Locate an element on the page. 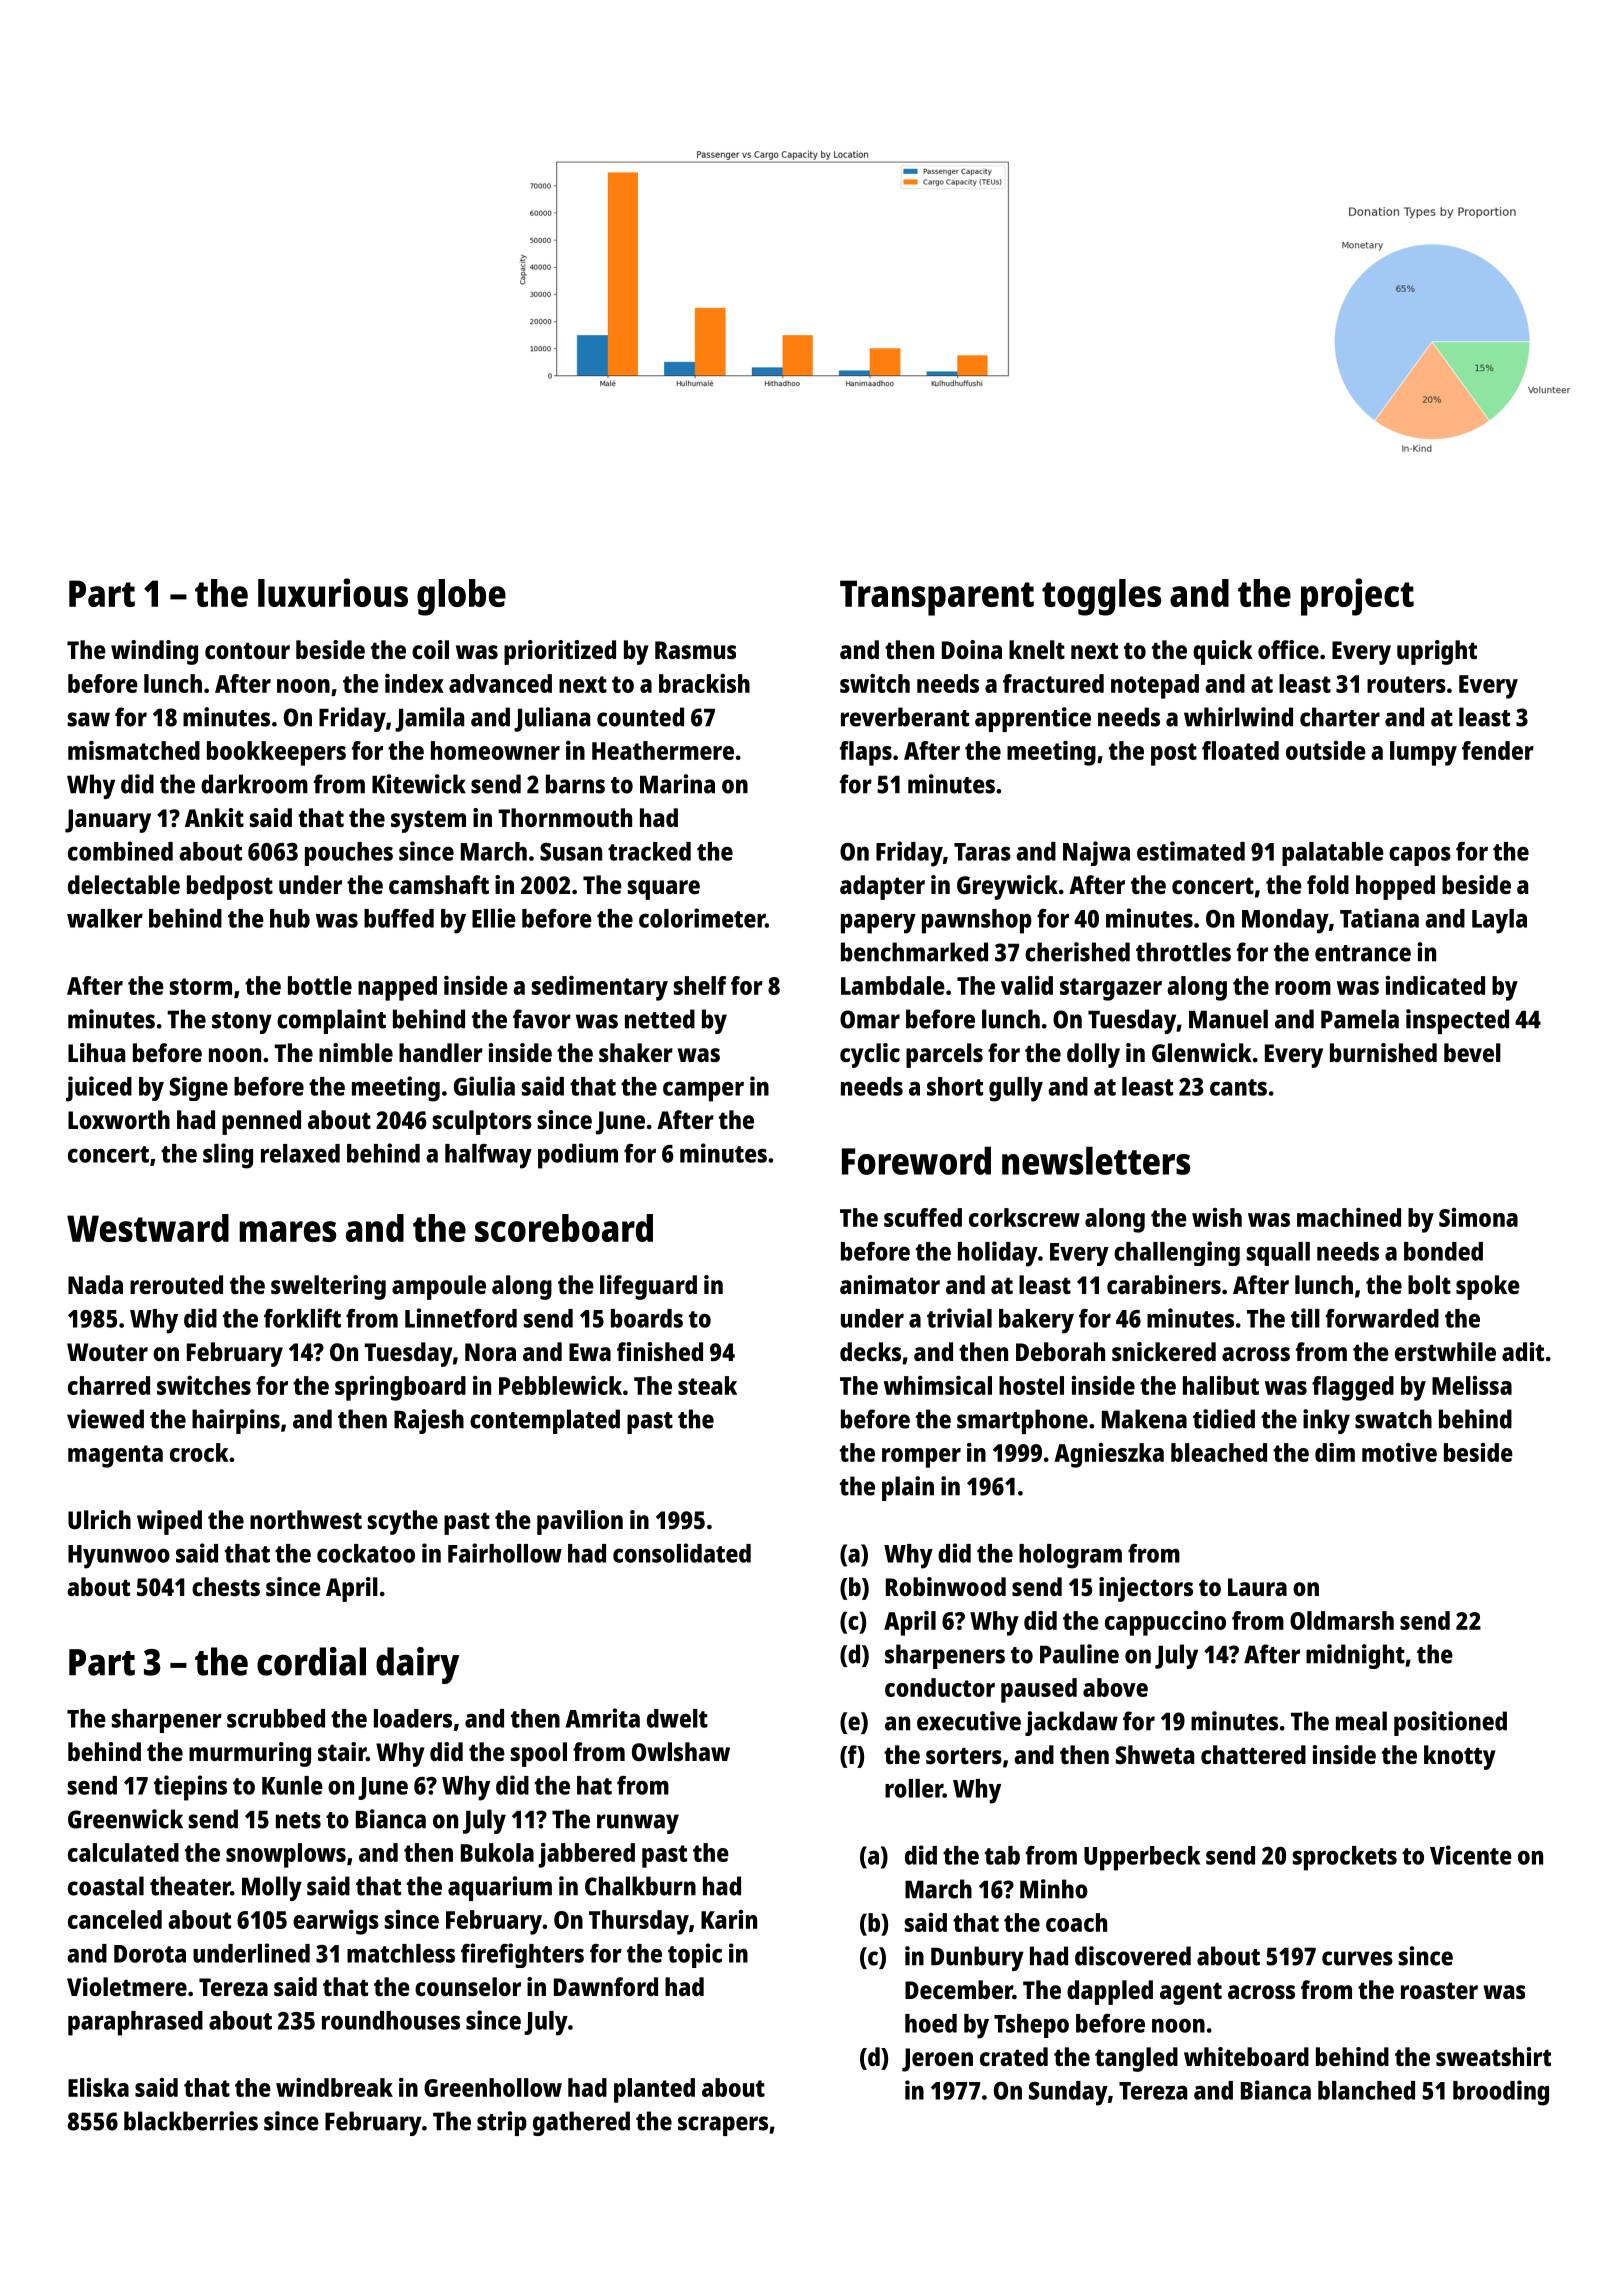 This image has height=2292, width=1620. blackberries is located at coordinates (191, 2121).
